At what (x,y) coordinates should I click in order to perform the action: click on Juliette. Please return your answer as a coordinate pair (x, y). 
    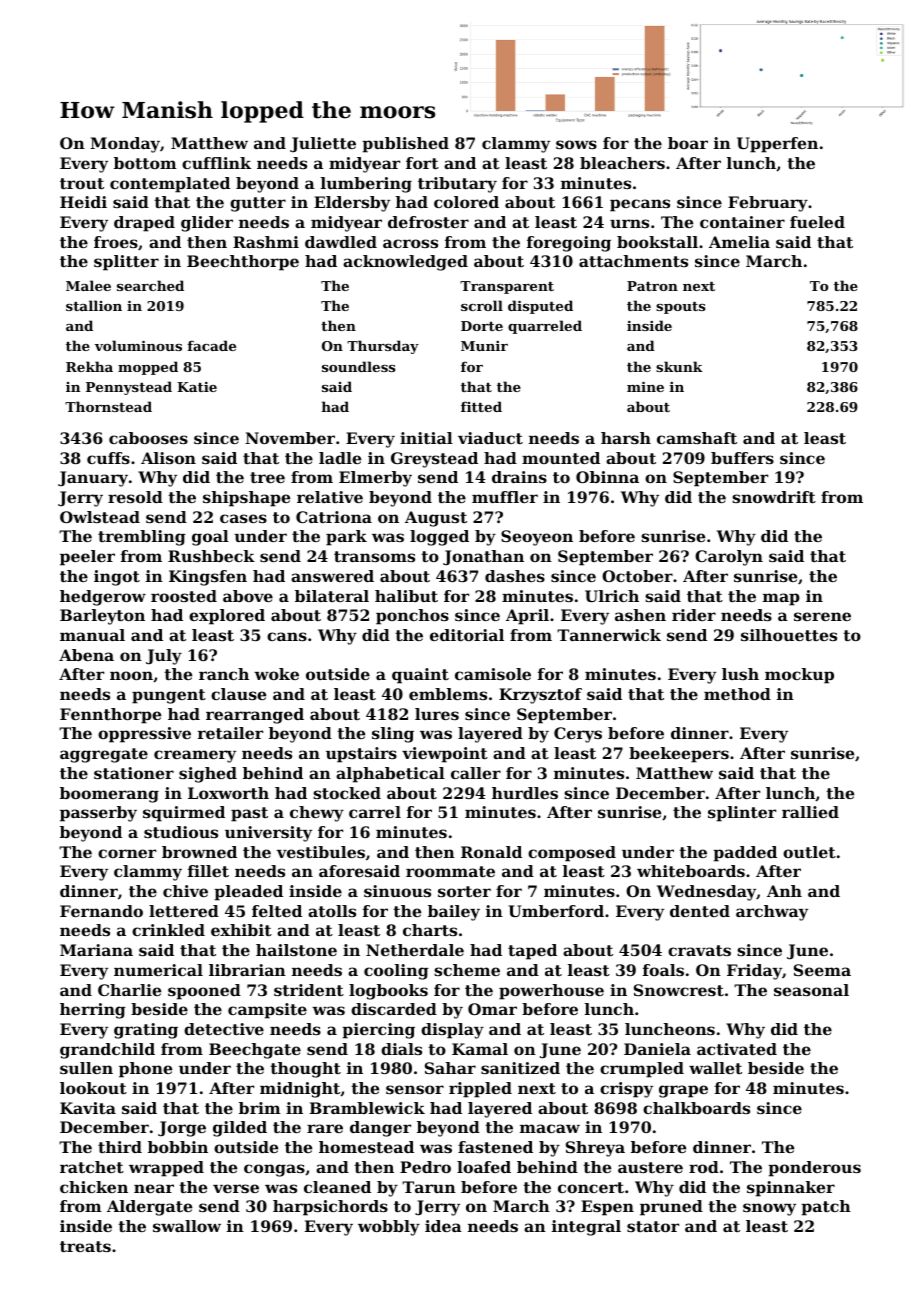
    Looking at the image, I should click on (323, 145).
